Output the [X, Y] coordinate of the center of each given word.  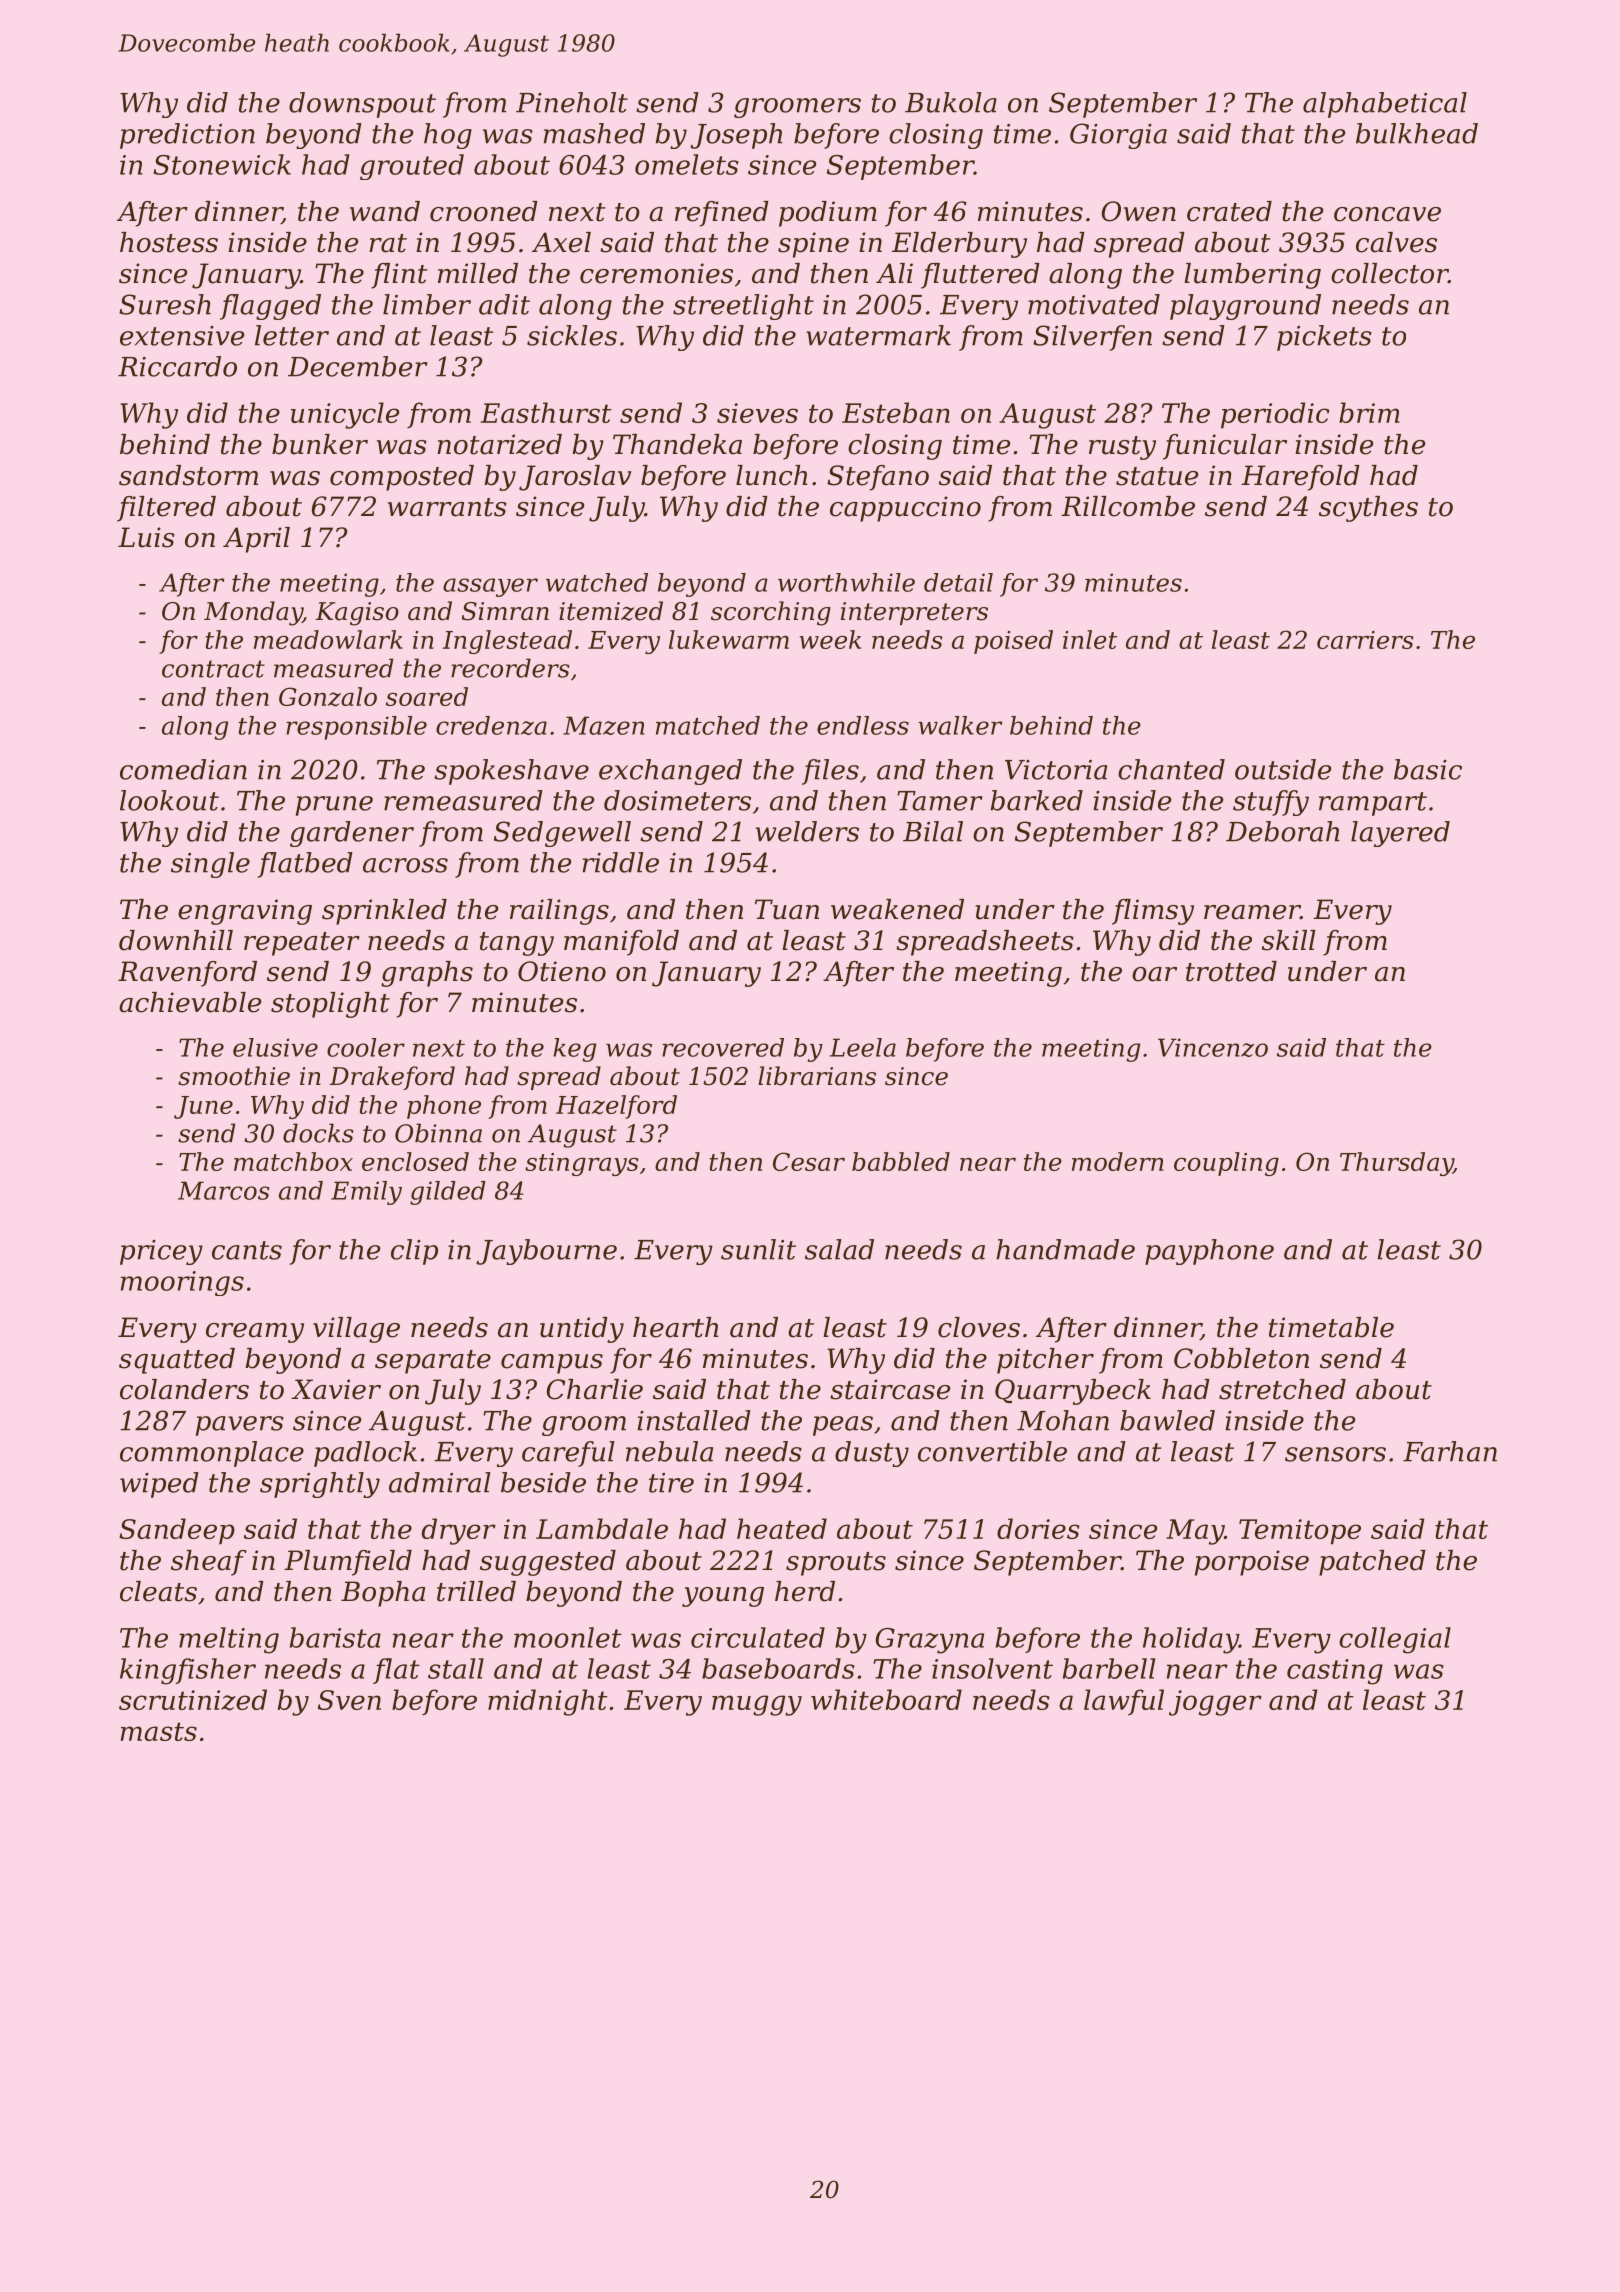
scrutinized [193, 1700]
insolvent [992, 1668]
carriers [1365, 640]
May [1195, 1532]
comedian [183, 769]
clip [414, 1252]
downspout [362, 105]
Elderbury [959, 245]
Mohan [1063, 1420]
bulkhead [1417, 133]
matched [708, 725]
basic [1428, 769]
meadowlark [328, 639]
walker [960, 725]
